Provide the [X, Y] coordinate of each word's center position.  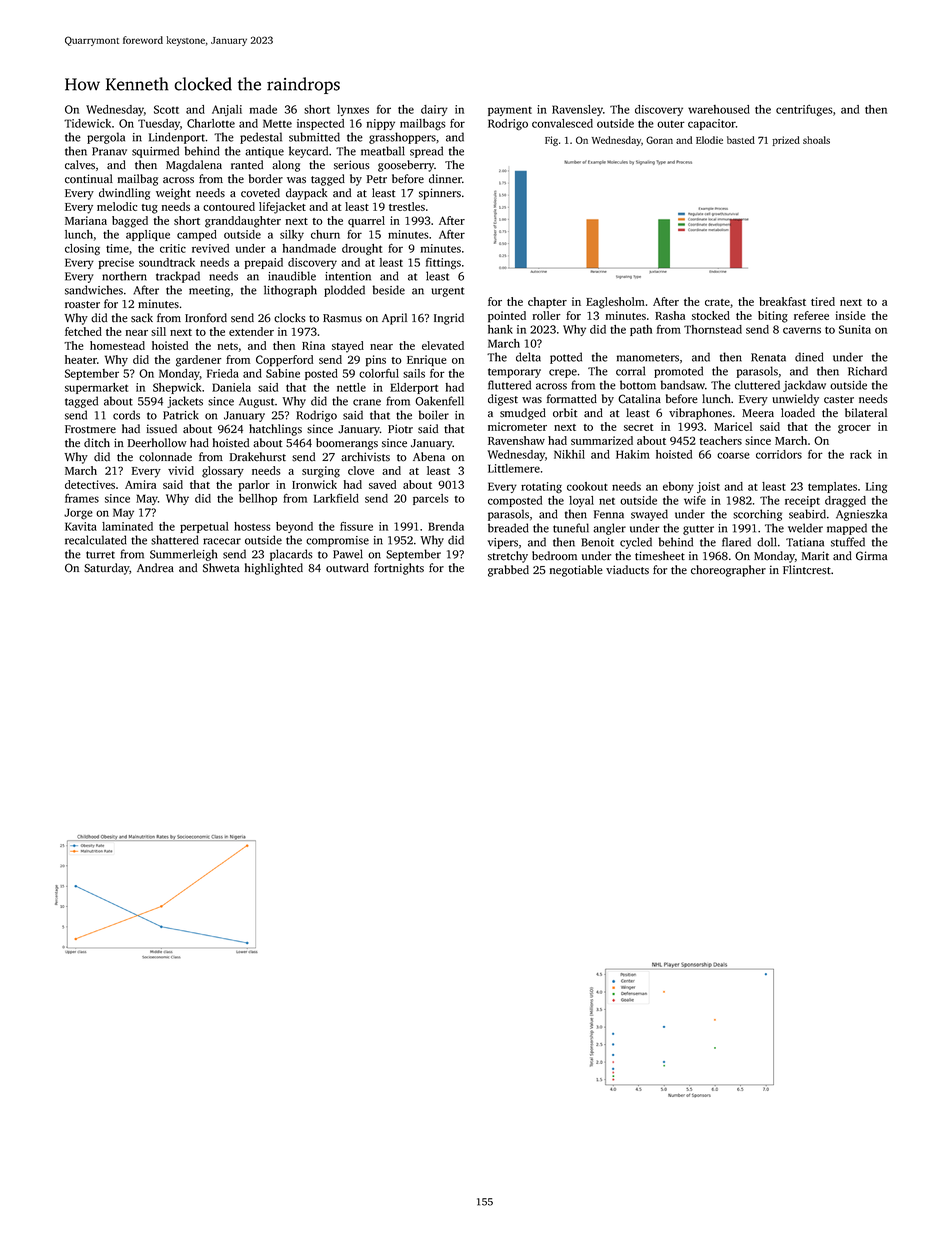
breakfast [782, 301]
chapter [547, 303]
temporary [514, 373]
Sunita [855, 329]
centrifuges [804, 110]
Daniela [231, 387]
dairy [434, 110]
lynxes [353, 110]
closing [82, 249]
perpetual [204, 527]
